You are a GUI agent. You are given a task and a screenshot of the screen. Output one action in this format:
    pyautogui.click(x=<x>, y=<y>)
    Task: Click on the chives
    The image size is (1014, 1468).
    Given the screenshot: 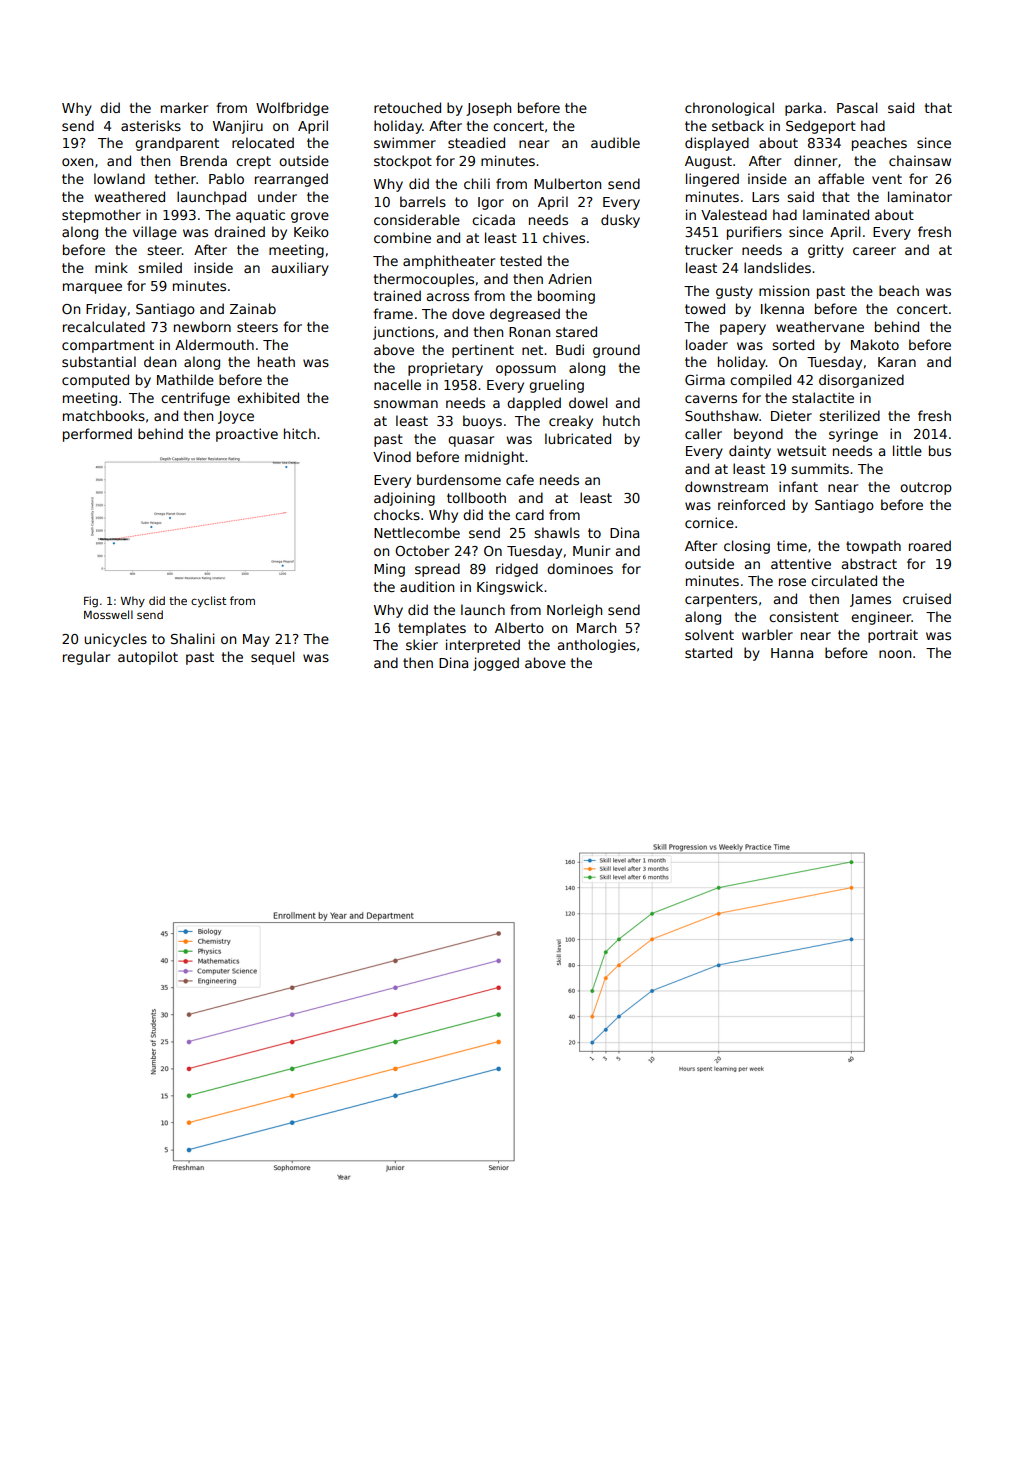 What is the action you would take?
    pyautogui.click(x=564, y=237)
